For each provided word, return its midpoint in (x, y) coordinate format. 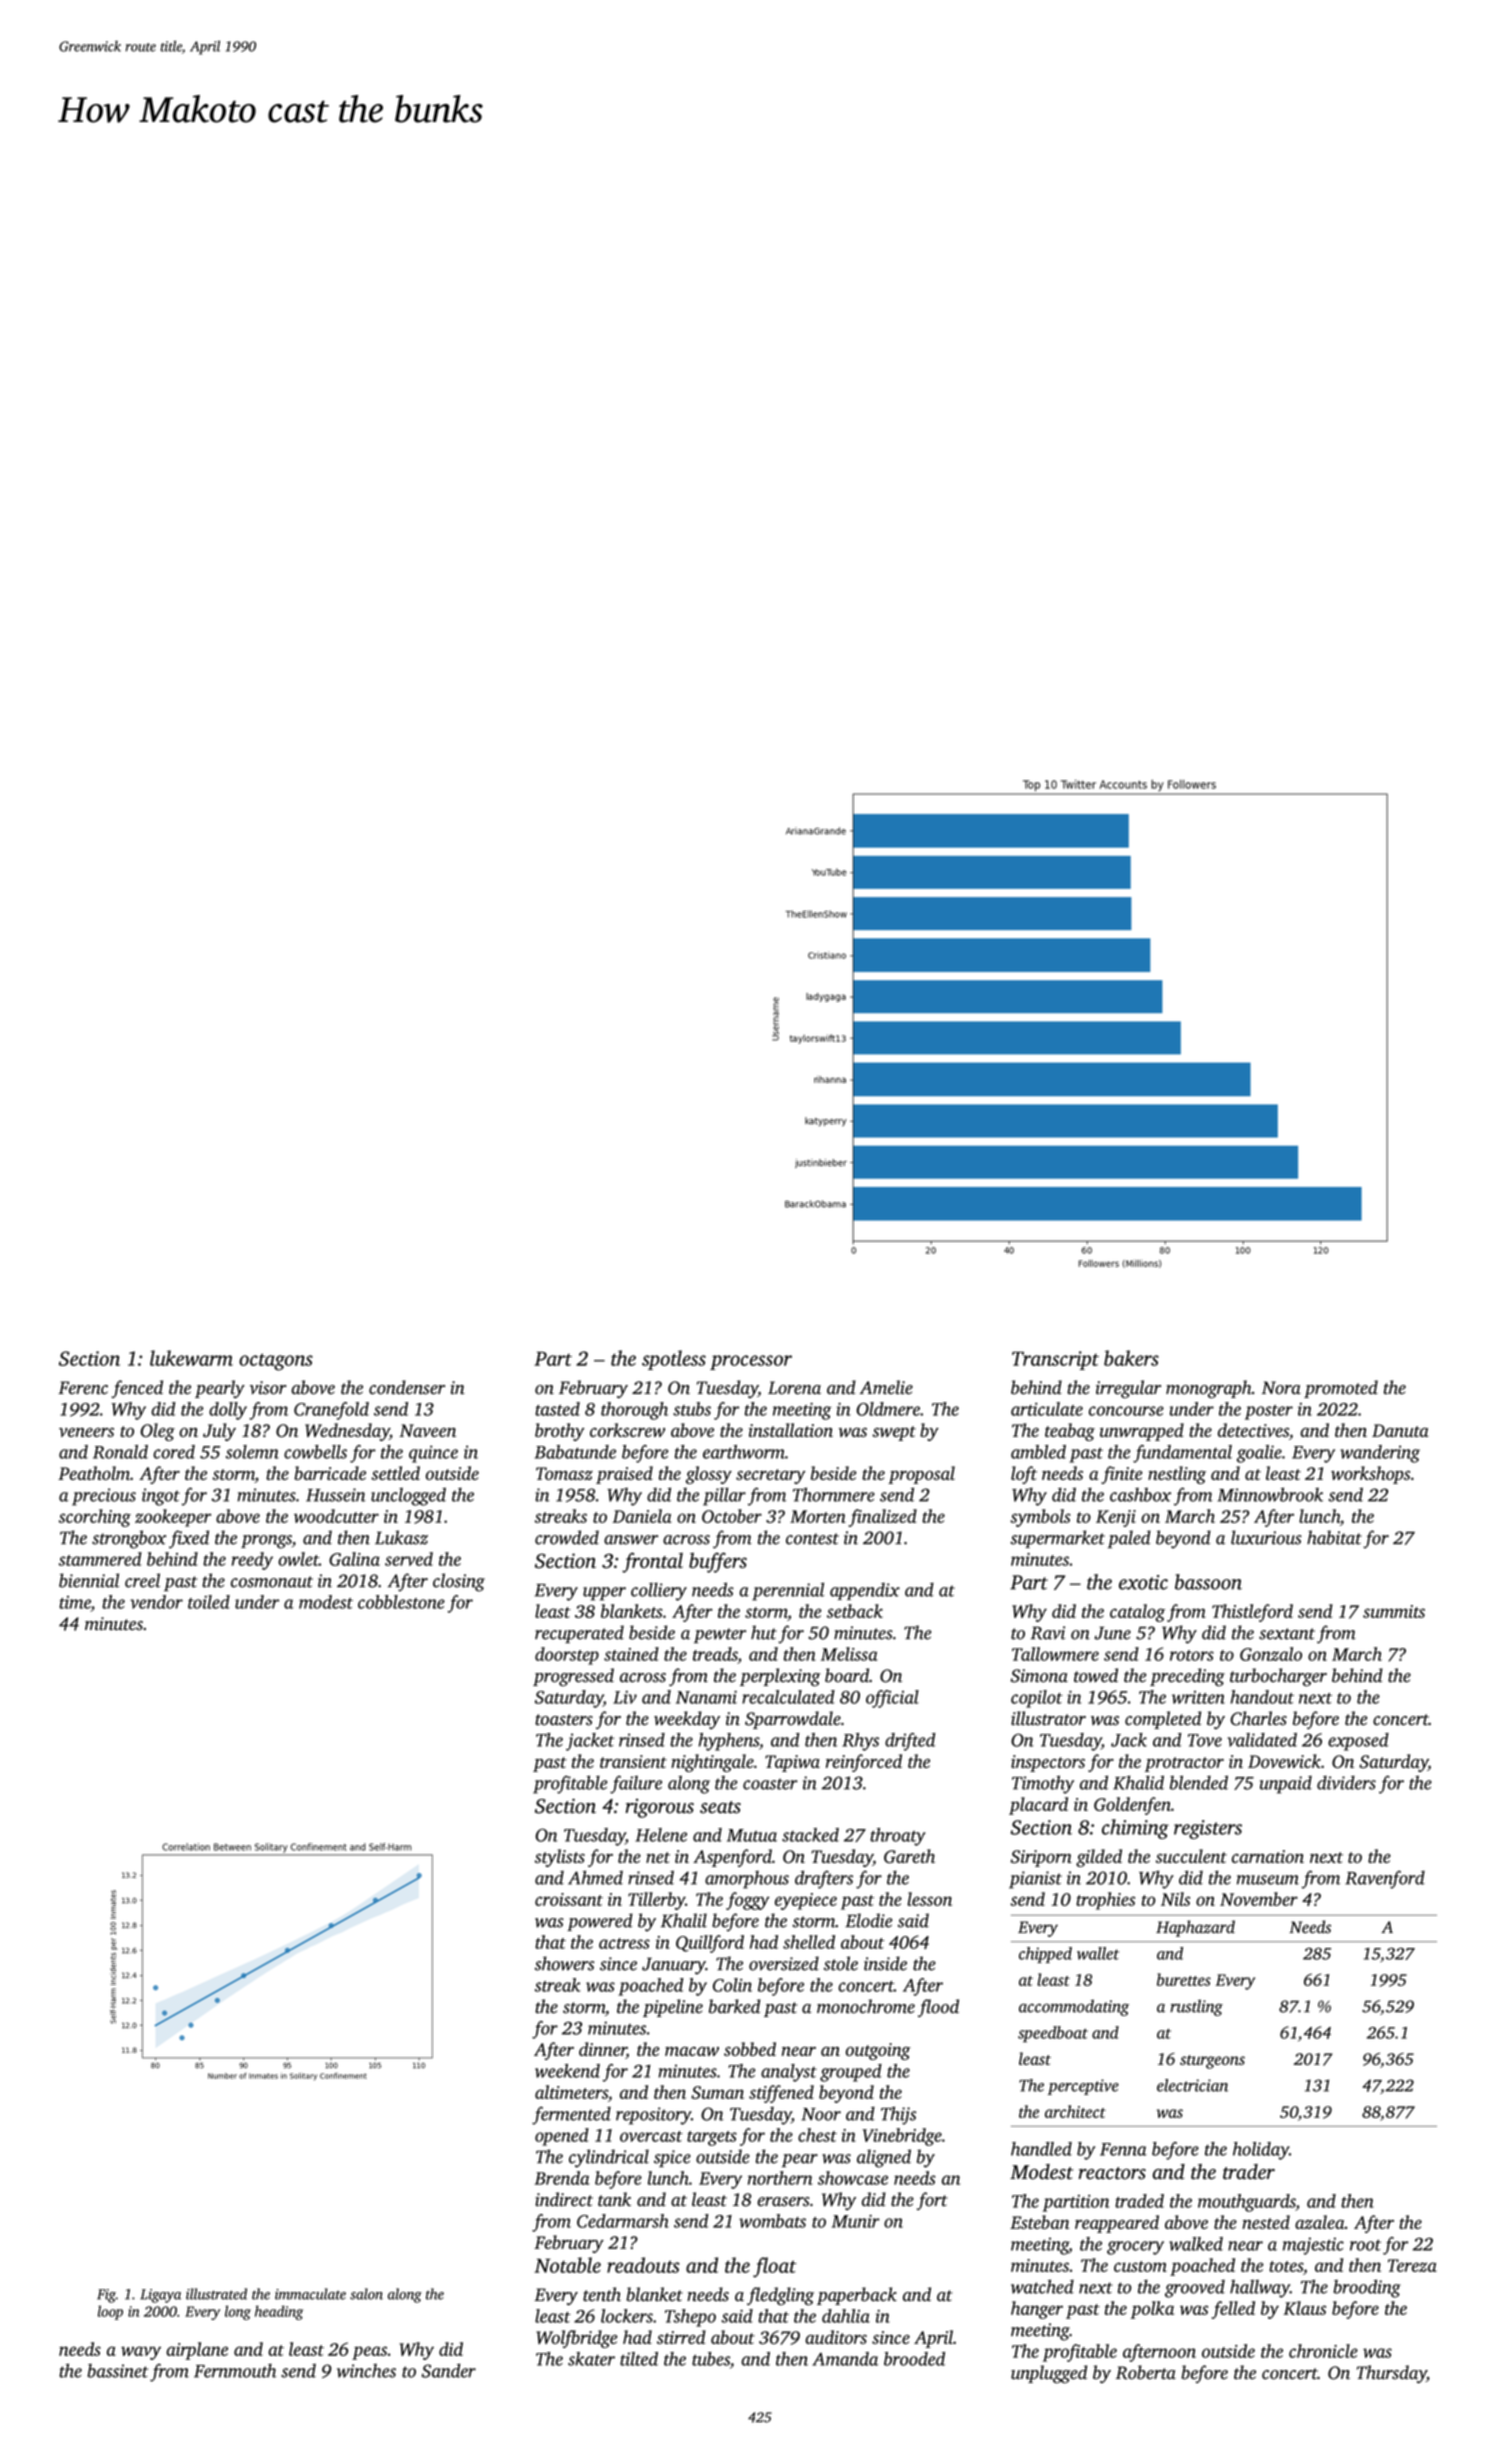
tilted (639, 2359)
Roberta (1146, 2372)
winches (366, 2371)
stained (631, 1654)
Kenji (1116, 1518)
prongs (266, 1542)
